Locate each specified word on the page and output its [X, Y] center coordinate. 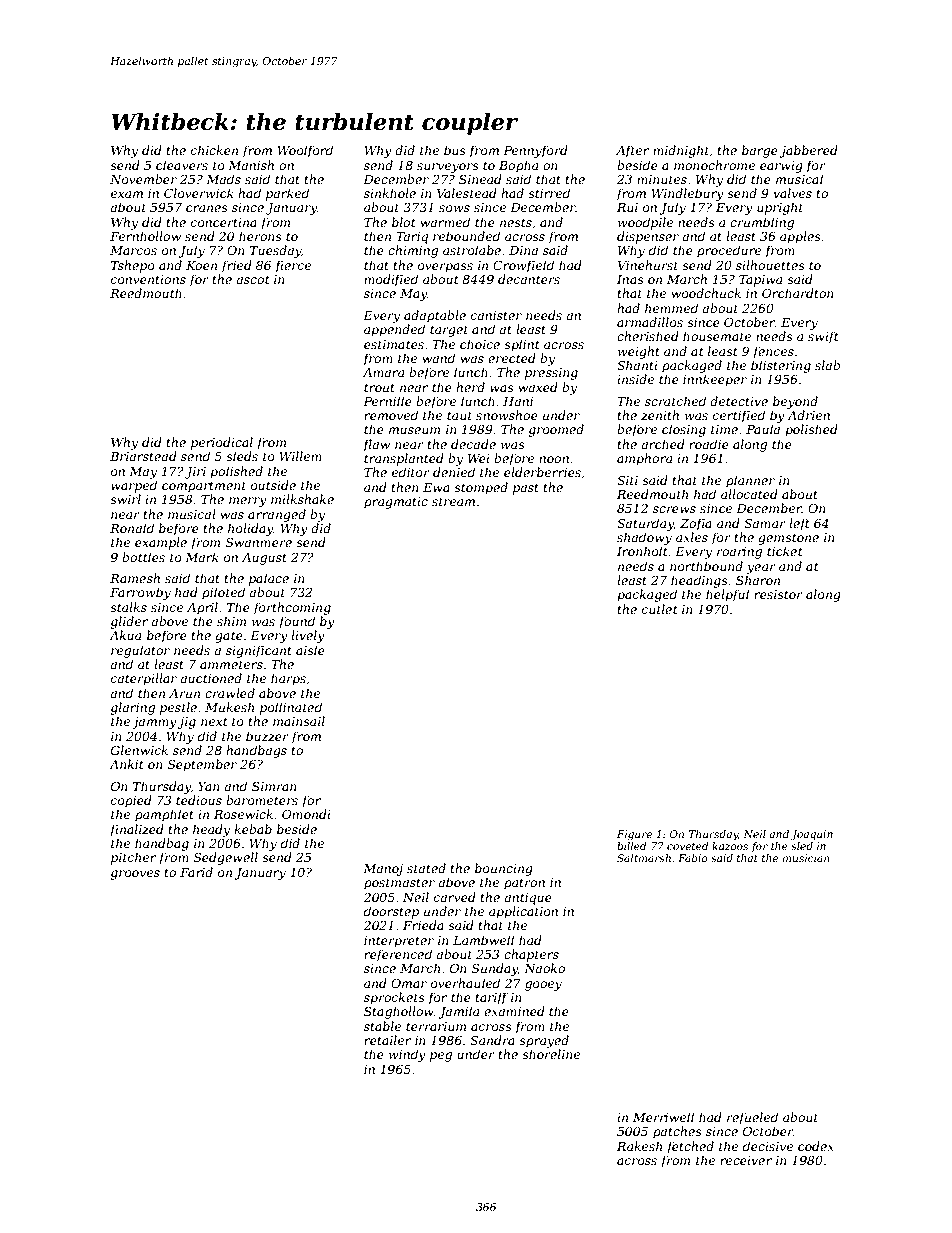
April [202, 608]
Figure [634, 835]
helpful [727, 595]
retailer [387, 1040]
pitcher [133, 858]
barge [760, 151]
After [632, 151]
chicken [214, 150]
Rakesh [639, 1146]
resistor [778, 594]
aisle [310, 650]
